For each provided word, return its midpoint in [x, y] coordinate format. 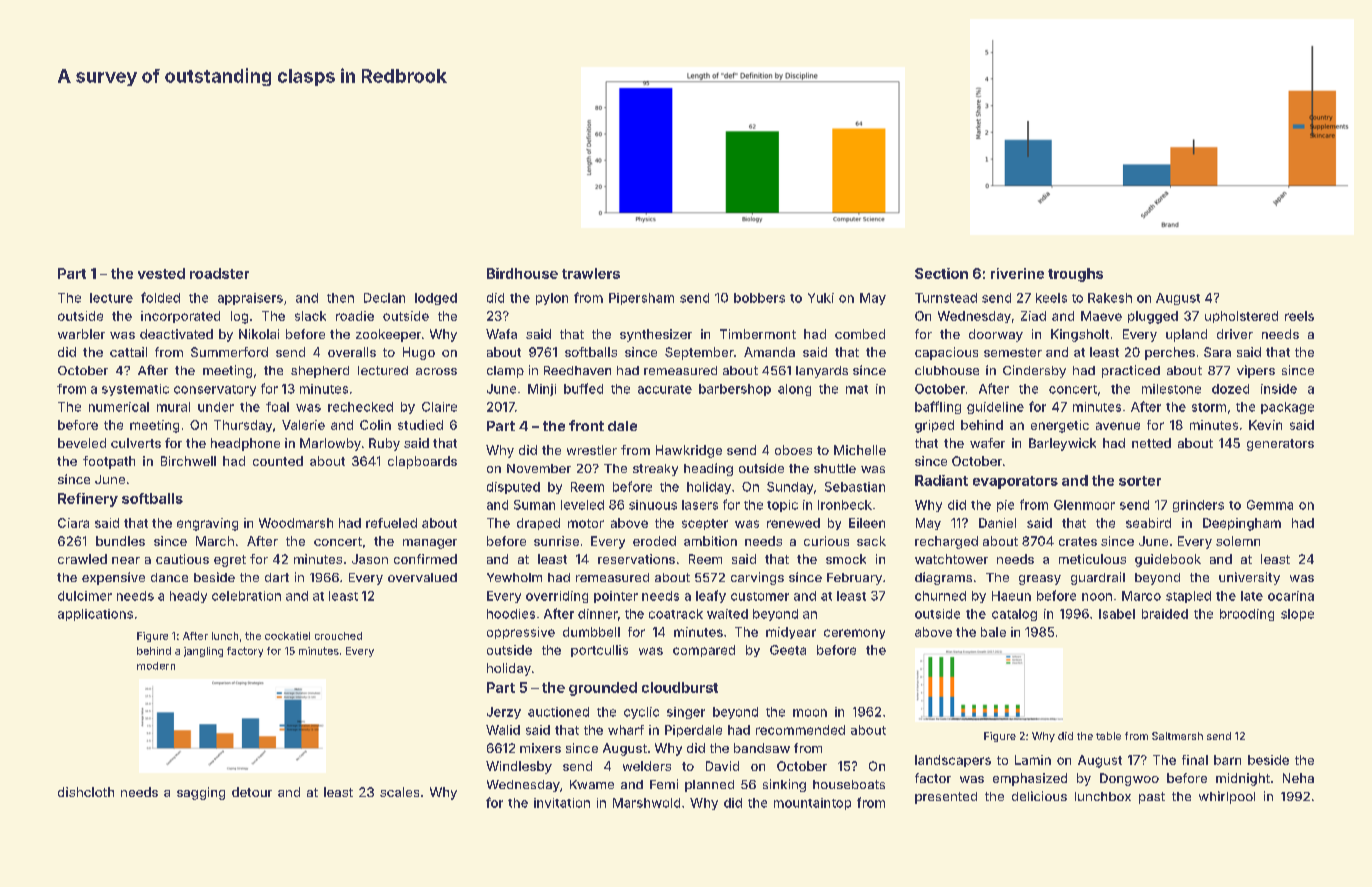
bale [993, 632]
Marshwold [646, 803]
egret [230, 561]
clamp [505, 372]
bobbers [759, 298]
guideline [995, 408]
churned [940, 596]
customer [760, 596]
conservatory [215, 390]
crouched [338, 636]
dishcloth [86, 792]
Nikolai [259, 334]
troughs [1075, 275]
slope [1297, 615]
